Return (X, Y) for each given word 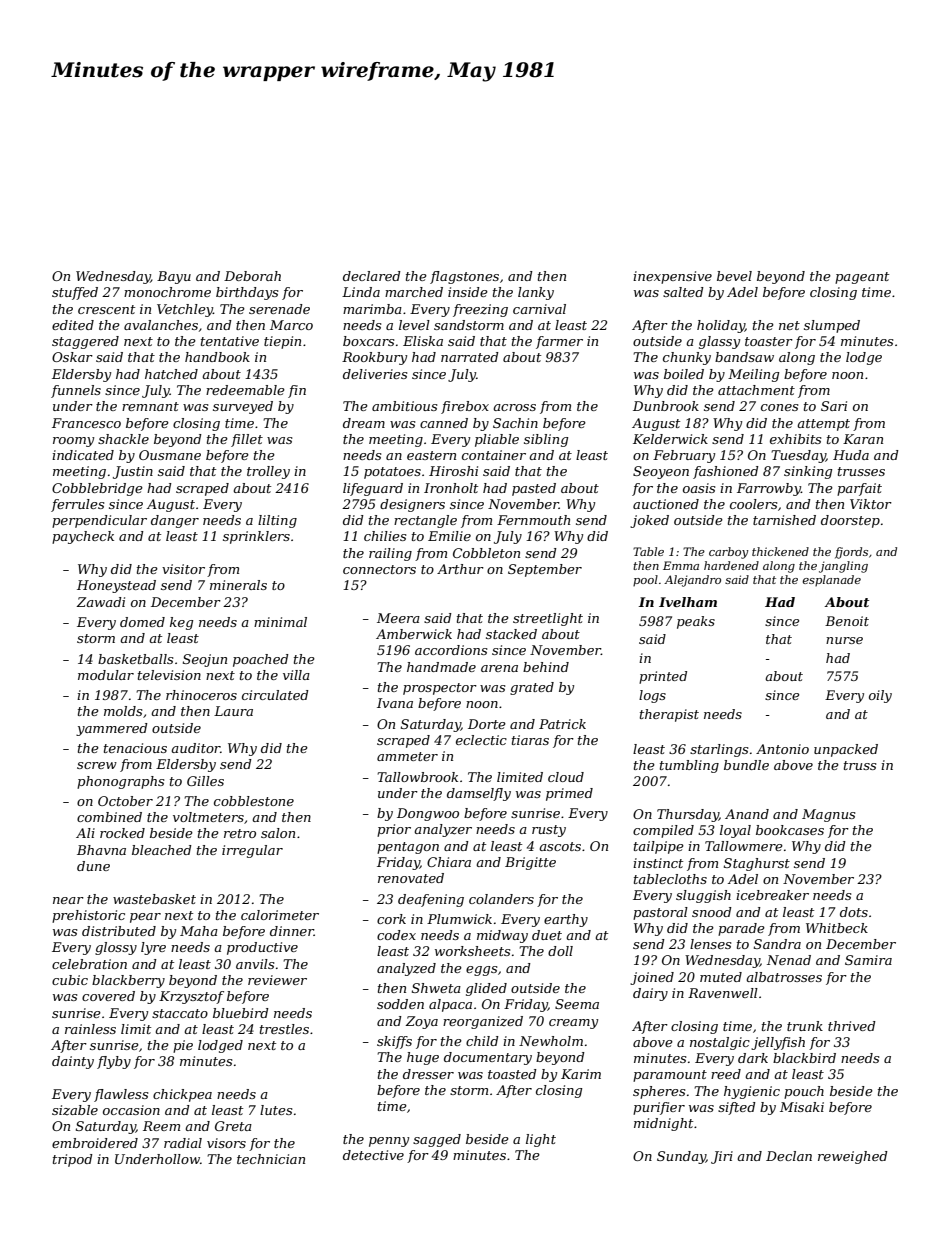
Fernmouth (533, 520)
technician (271, 1159)
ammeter (407, 756)
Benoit (847, 621)
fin (297, 391)
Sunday (681, 1157)
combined (109, 817)
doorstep (850, 521)
